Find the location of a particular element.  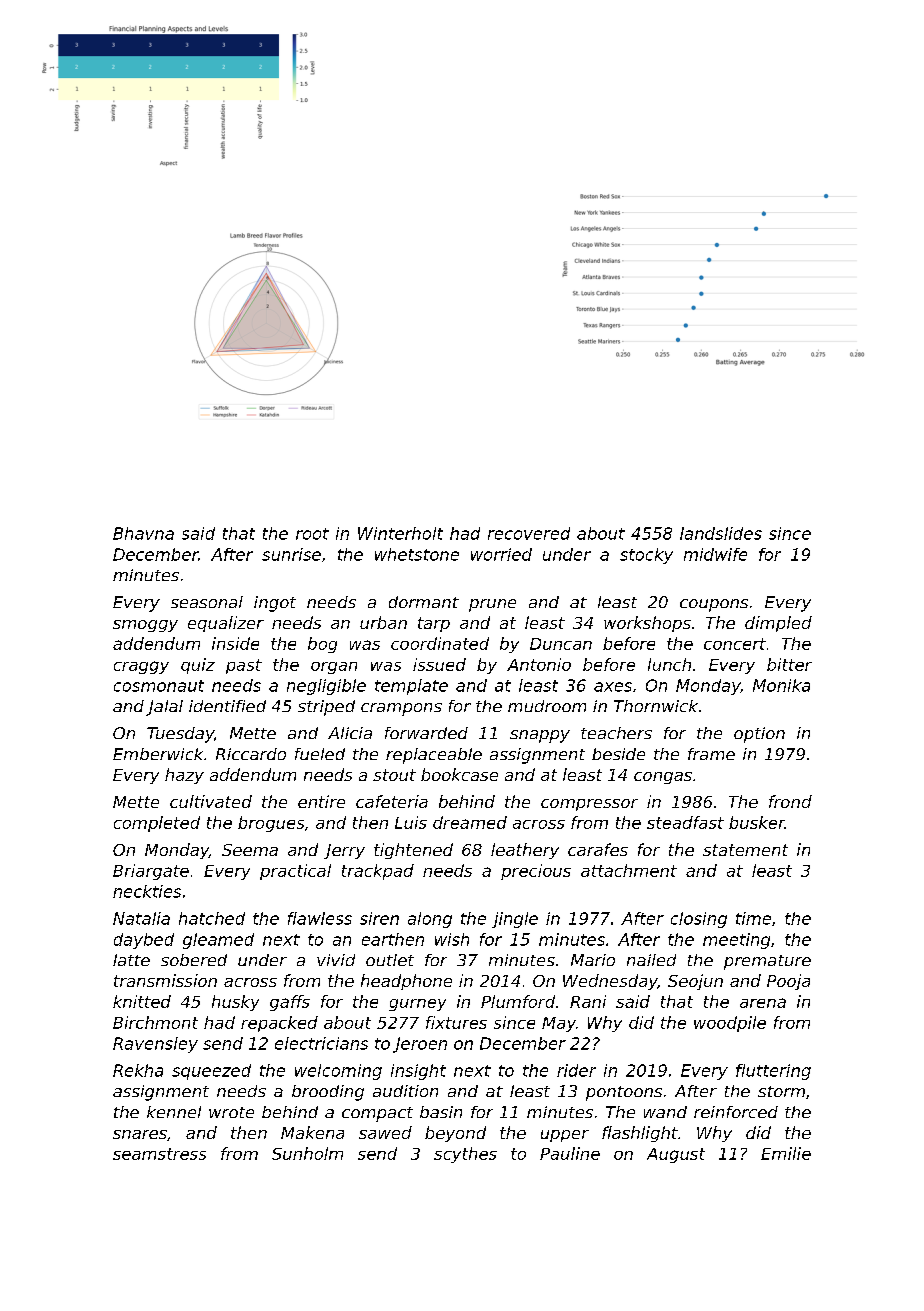

welcoming is located at coordinates (338, 1072).
